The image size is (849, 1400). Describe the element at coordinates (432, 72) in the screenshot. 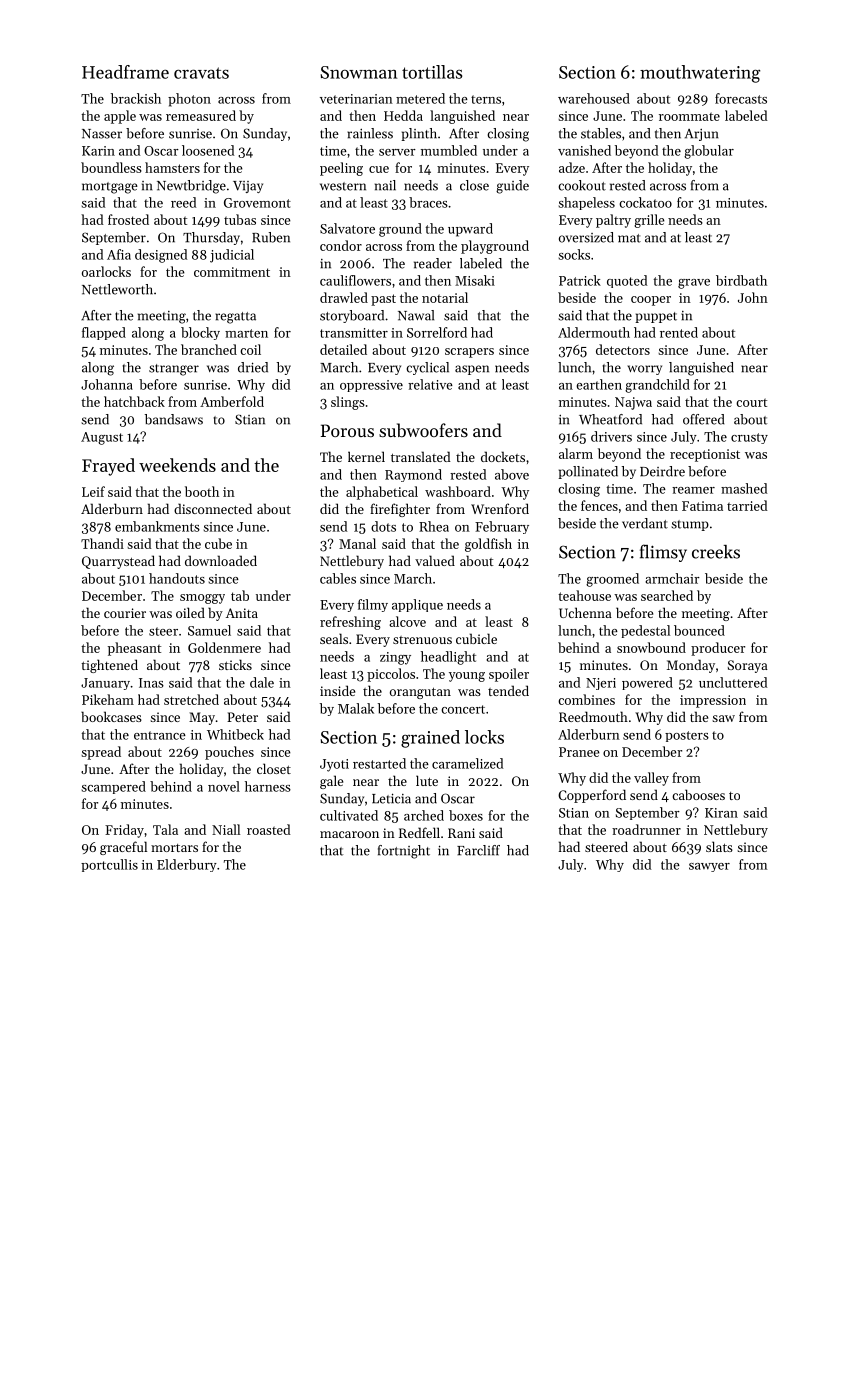

I see `tortillas` at that location.
